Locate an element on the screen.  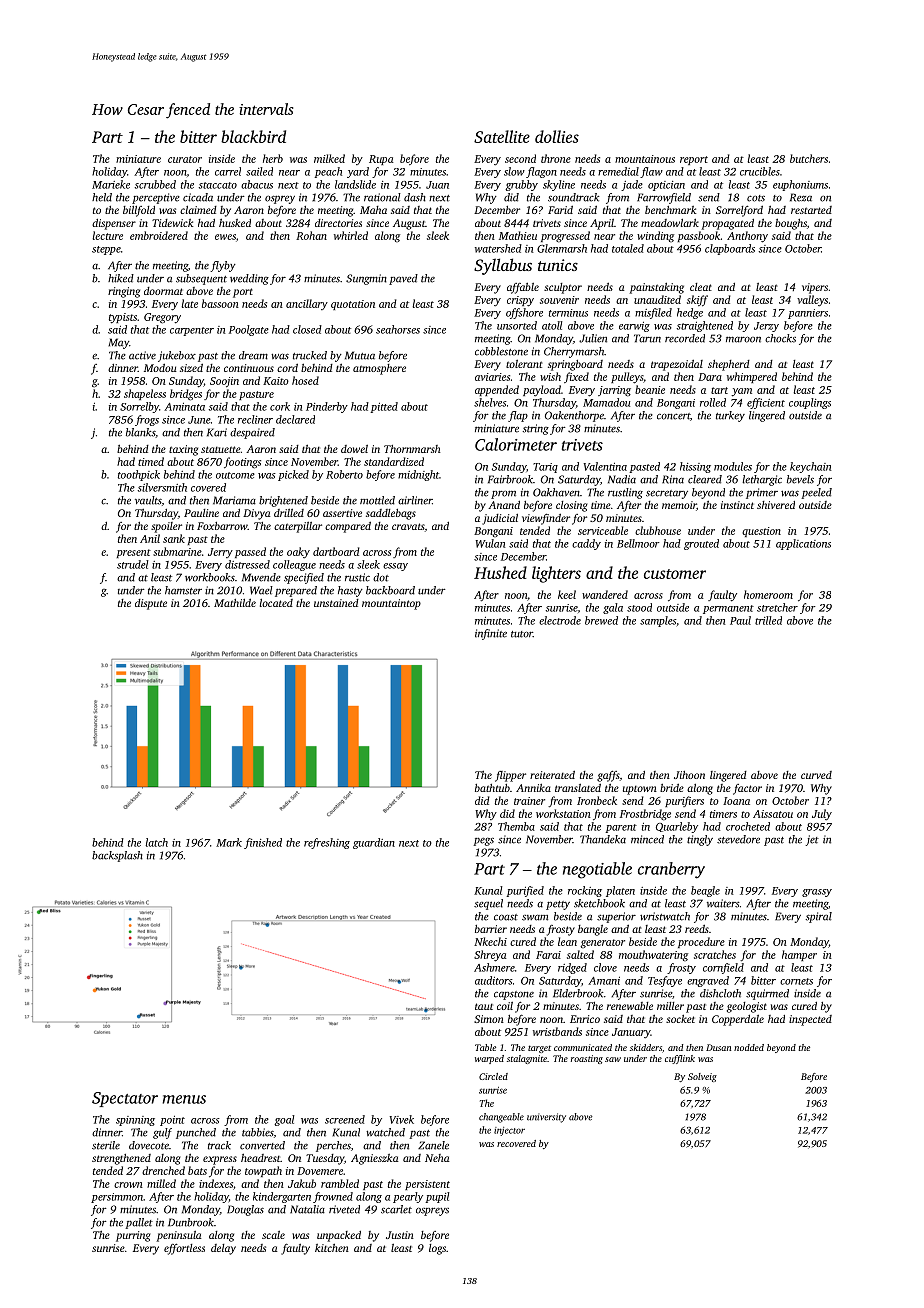
optician is located at coordinates (666, 186).
